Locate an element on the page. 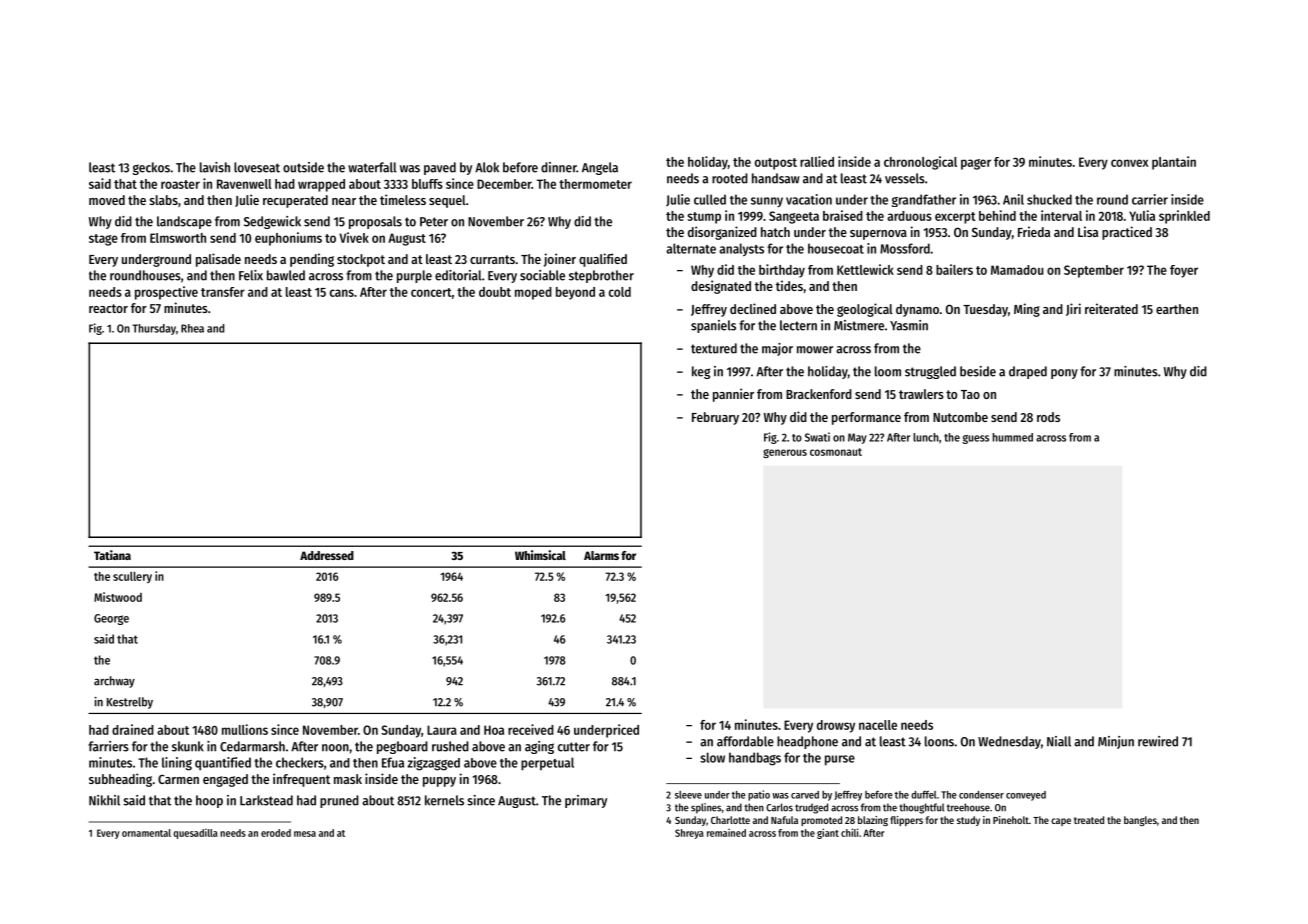 This page has height=924, width=1308. ornamental is located at coordinates (146, 833).
